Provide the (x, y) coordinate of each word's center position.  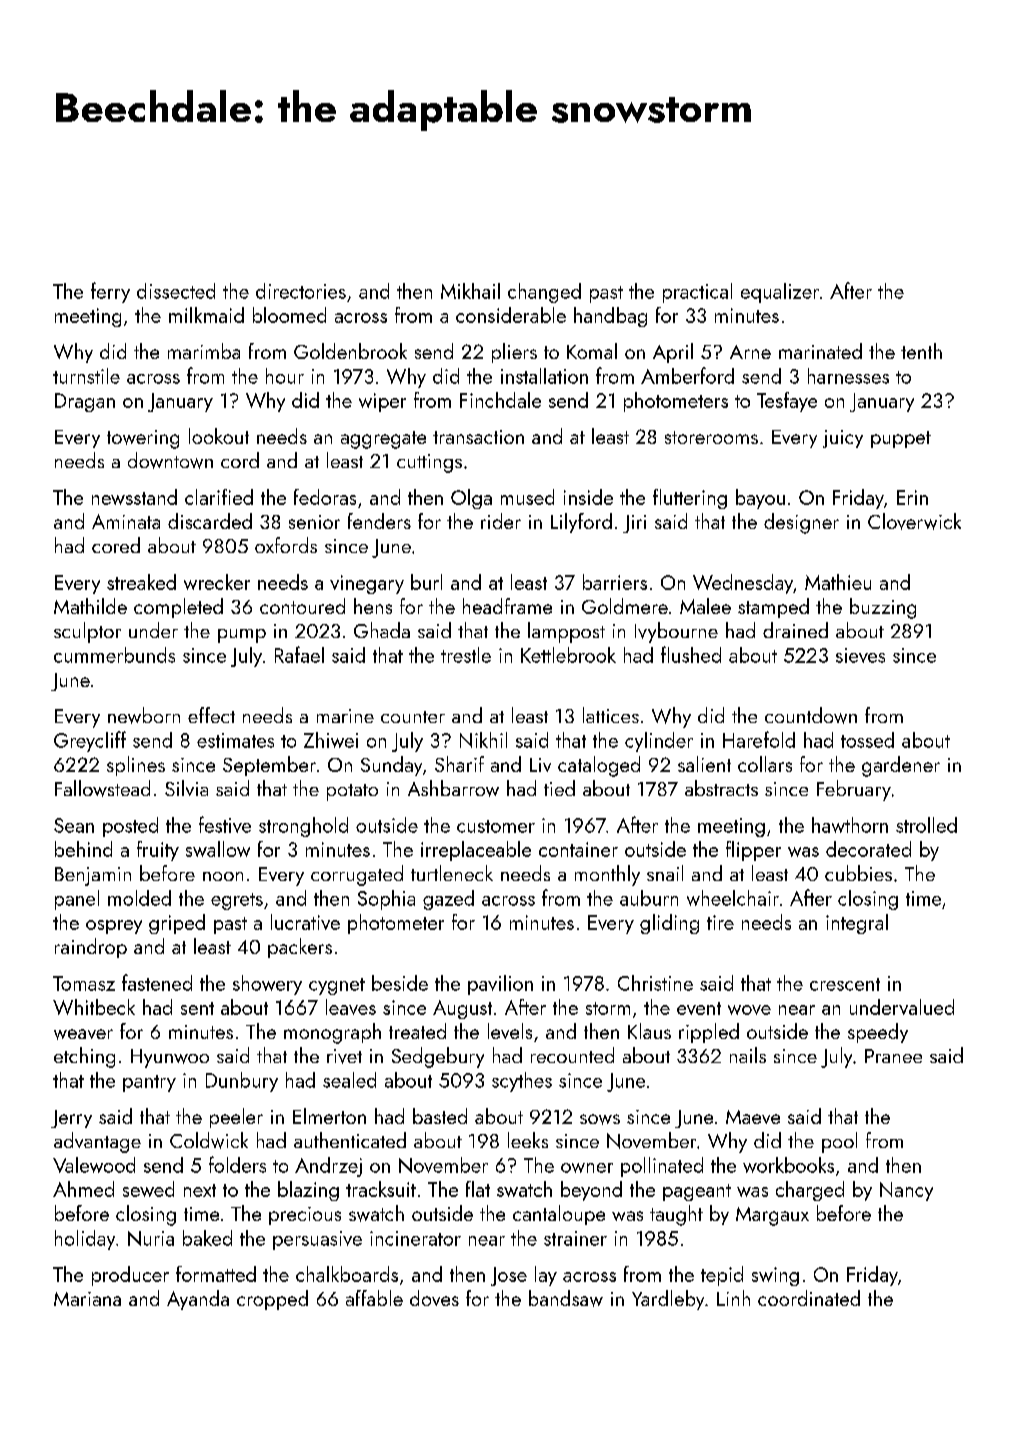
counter (413, 717)
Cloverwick (914, 521)
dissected (176, 291)
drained (795, 630)
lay (546, 1276)
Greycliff (90, 741)
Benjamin (93, 876)
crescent (845, 984)
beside (400, 983)
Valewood (94, 1165)
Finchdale (500, 400)
